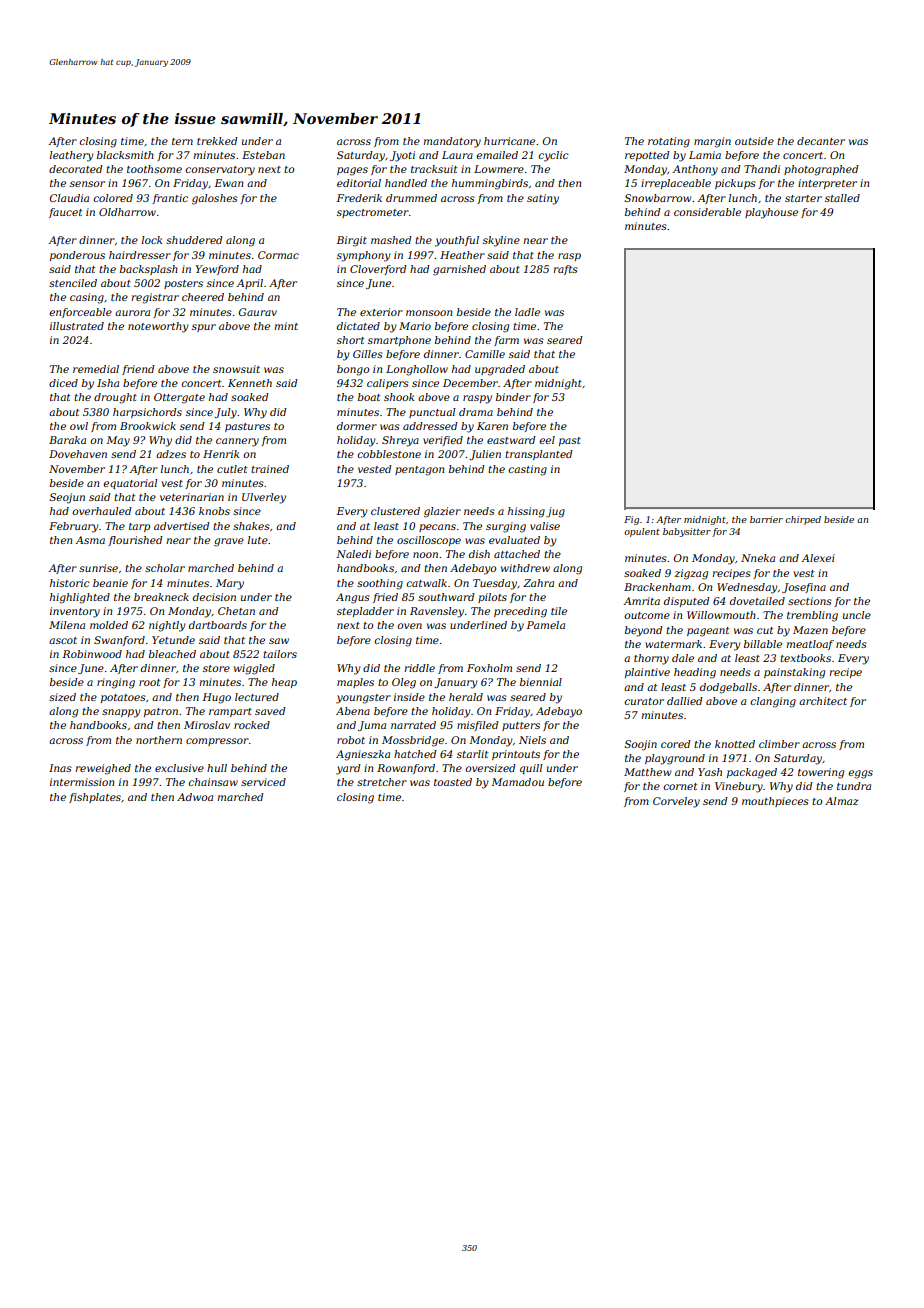 The image size is (924, 1308). I want to click on intermission, so click(82, 782).
